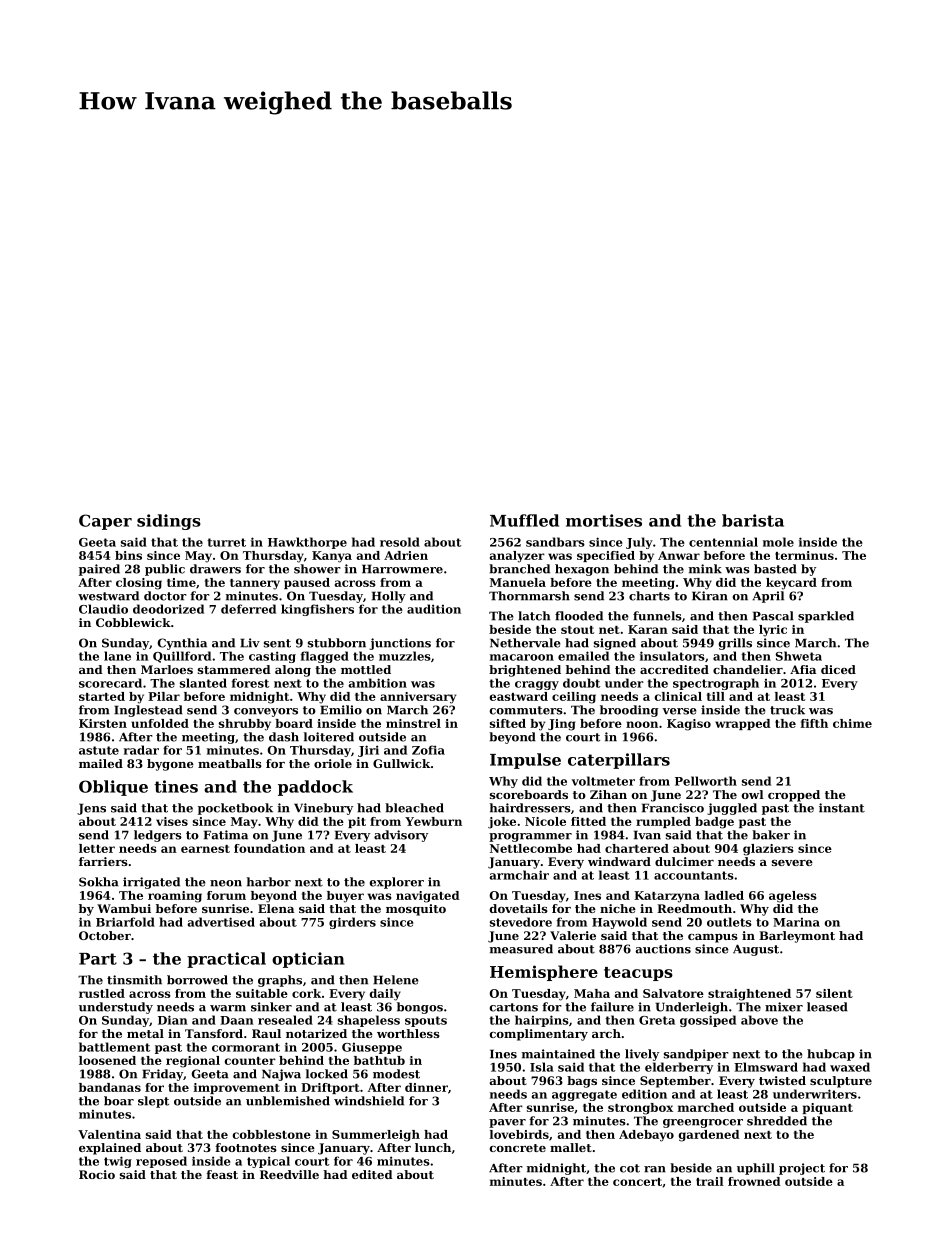 The image size is (952, 1233). I want to click on Muffled, so click(524, 520).
